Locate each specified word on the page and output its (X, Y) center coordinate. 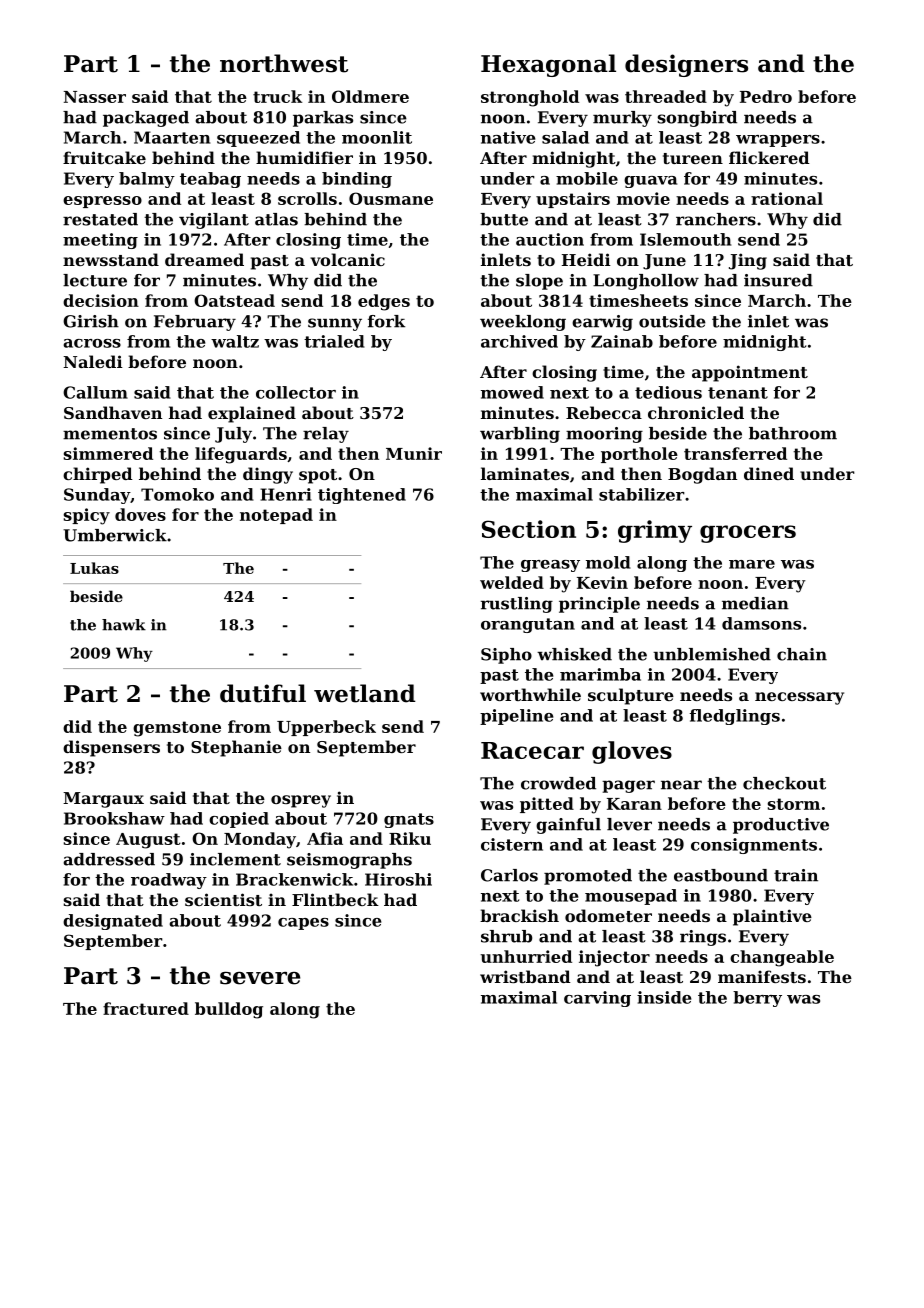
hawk (124, 625)
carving (597, 999)
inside (664, 997)
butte (504, 219)
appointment (750, 373)
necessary (799, 698)
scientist (223, 899)
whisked (574, 654)
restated (100, 219)
